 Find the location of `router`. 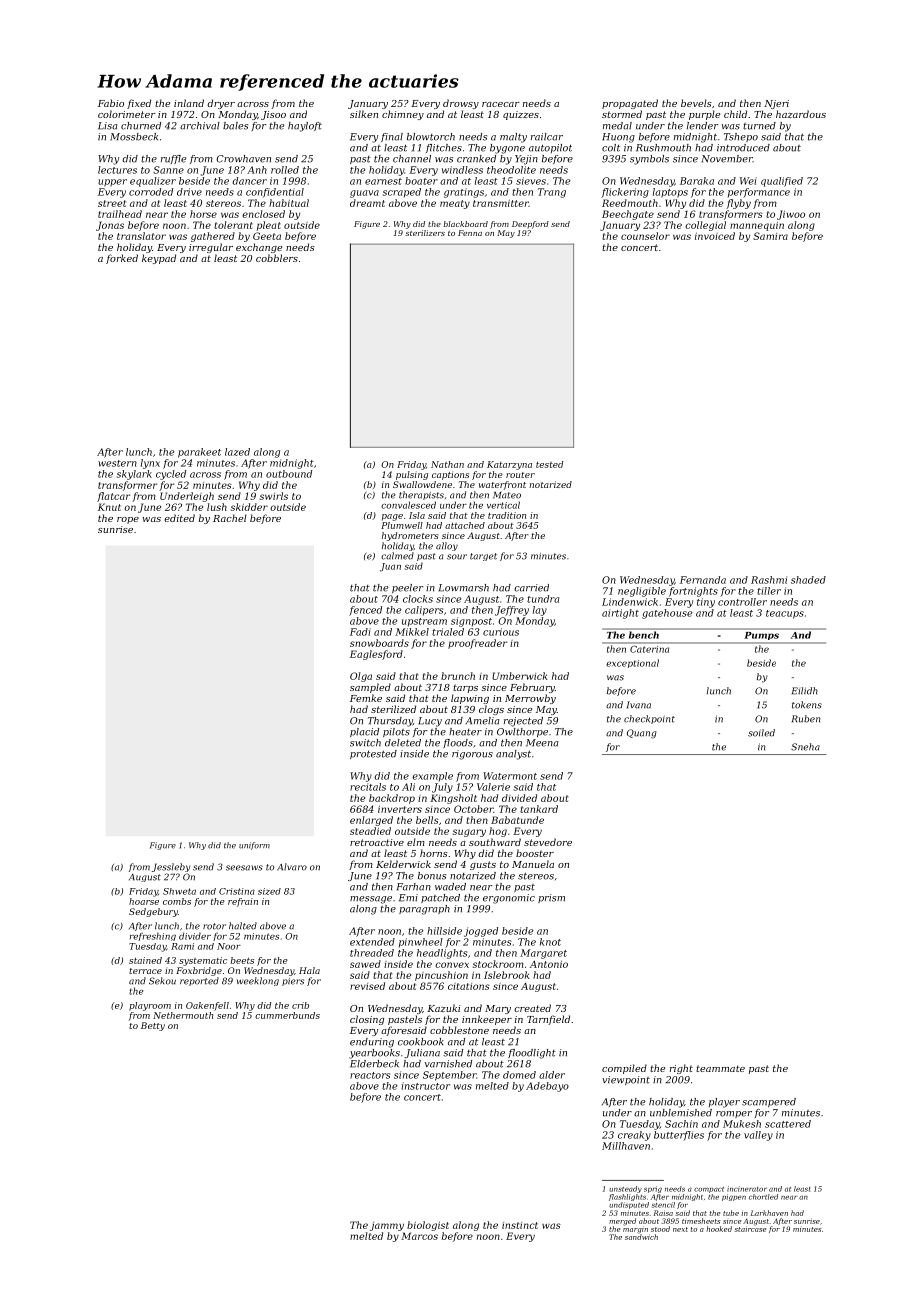

router is located at coordinates (520, 475).
